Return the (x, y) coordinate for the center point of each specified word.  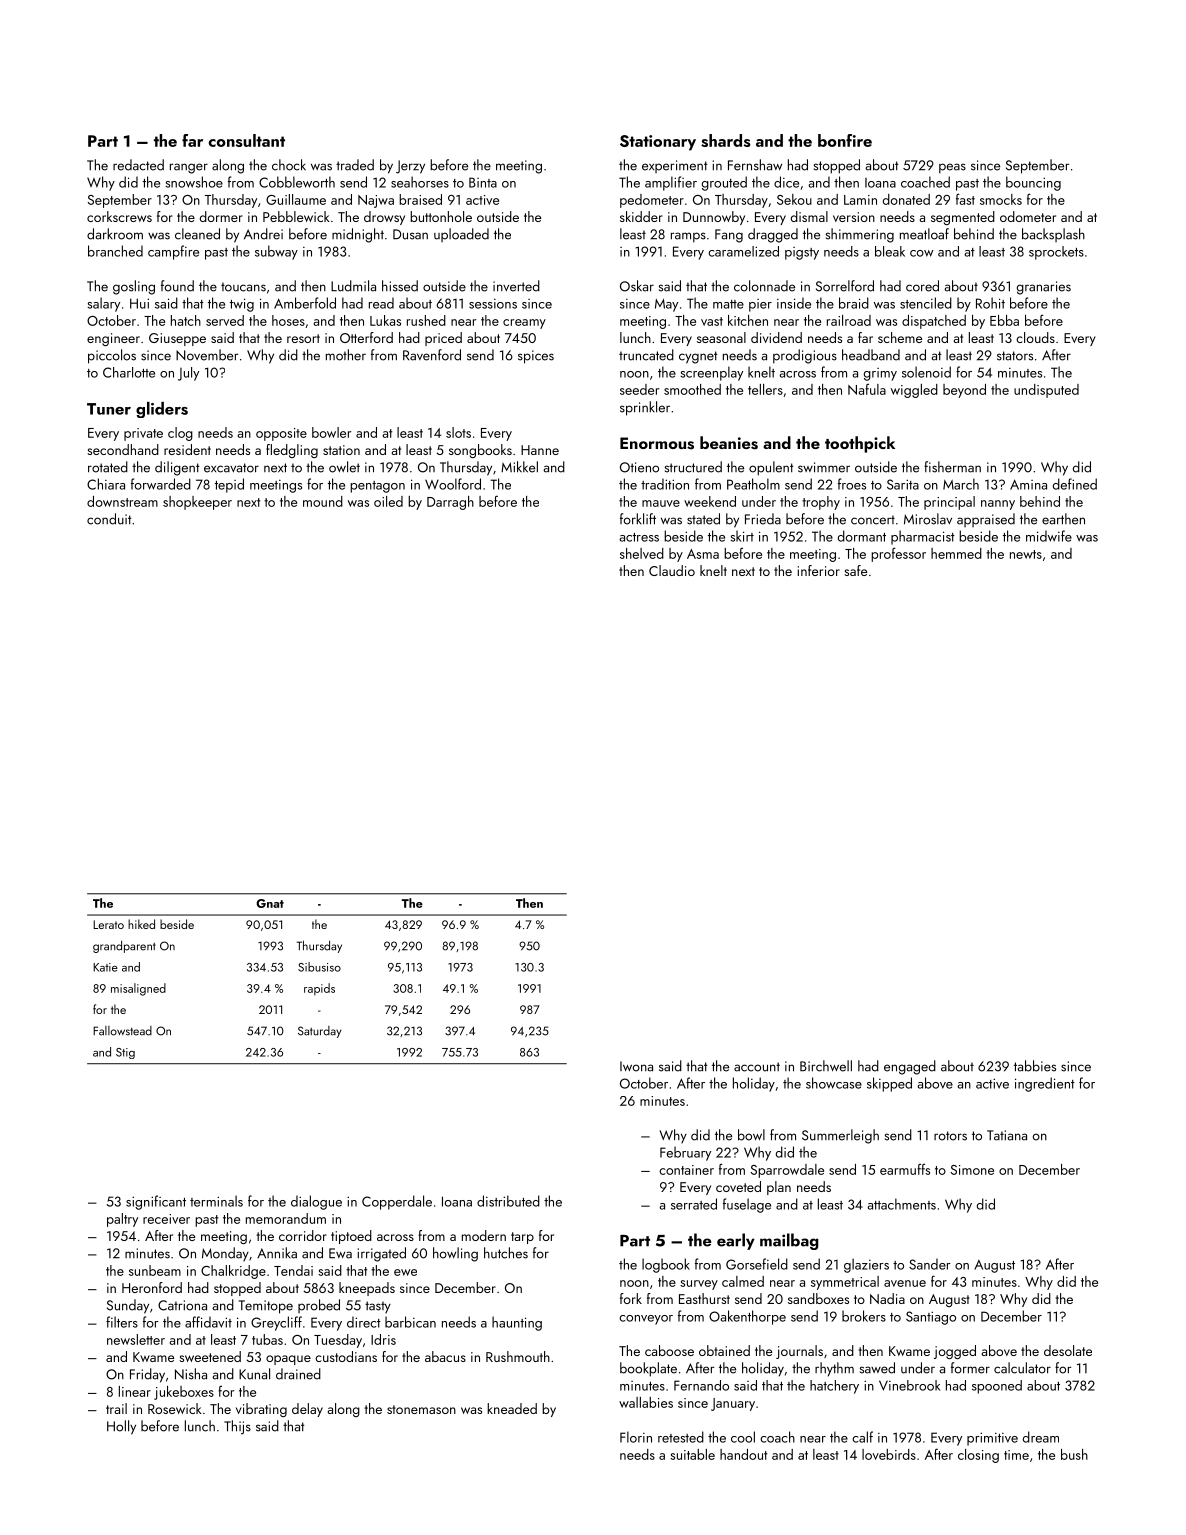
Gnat (270, 903)
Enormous (657, 443)
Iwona (636, 1066)
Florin (636, 1437)
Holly (121, 1427)
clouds (1035, 337)
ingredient (1045, 1084)
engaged (910, 1067)
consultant (247, 140)
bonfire (845, 140)
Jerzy (410, 167)
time (1016, 1455)
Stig (125, 1053)
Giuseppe (177, 339)
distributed (508, 1201)
